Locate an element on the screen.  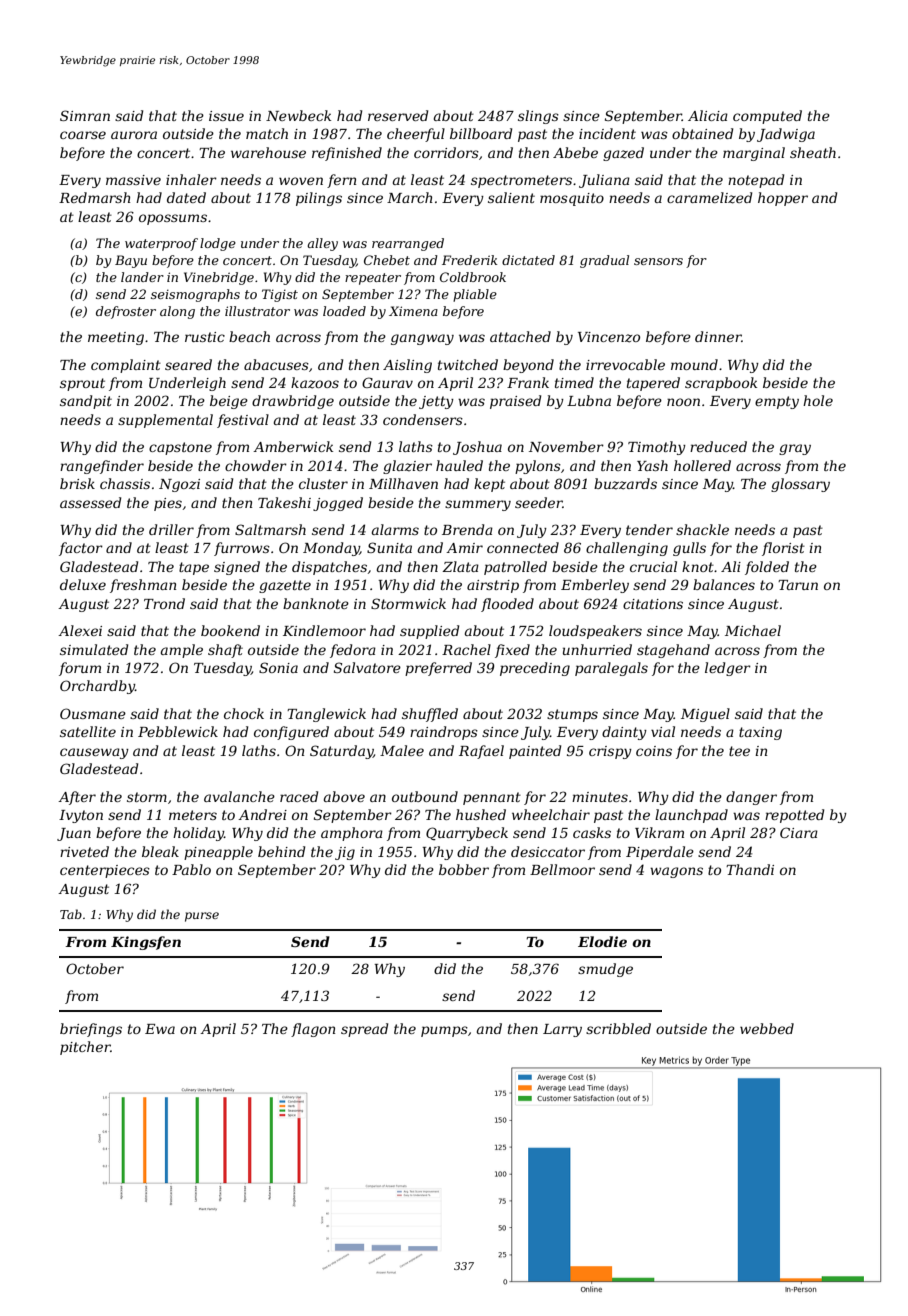
lodge is located at coordinates (218, 244).
